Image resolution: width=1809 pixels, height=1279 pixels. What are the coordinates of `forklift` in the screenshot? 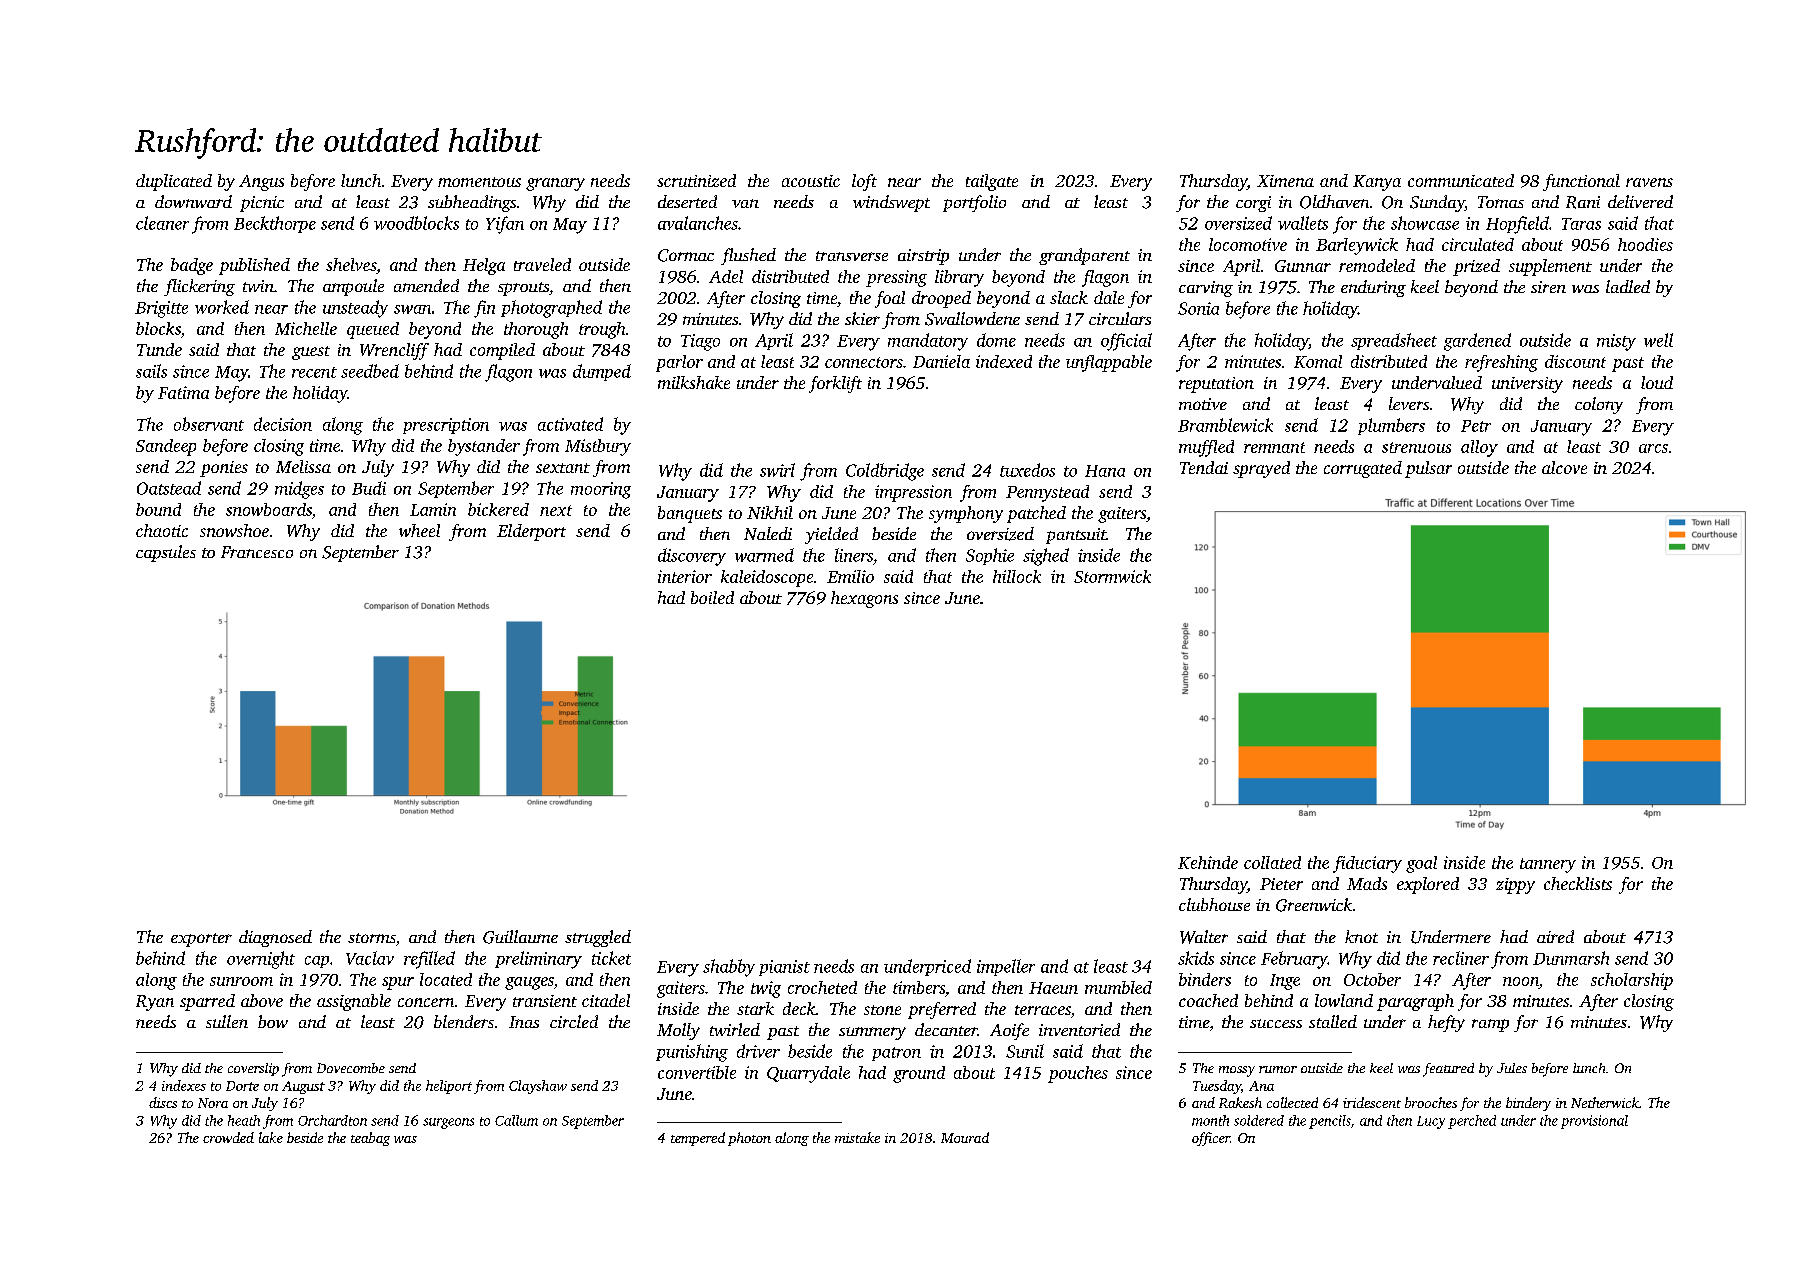 It's located at (835, 384).
